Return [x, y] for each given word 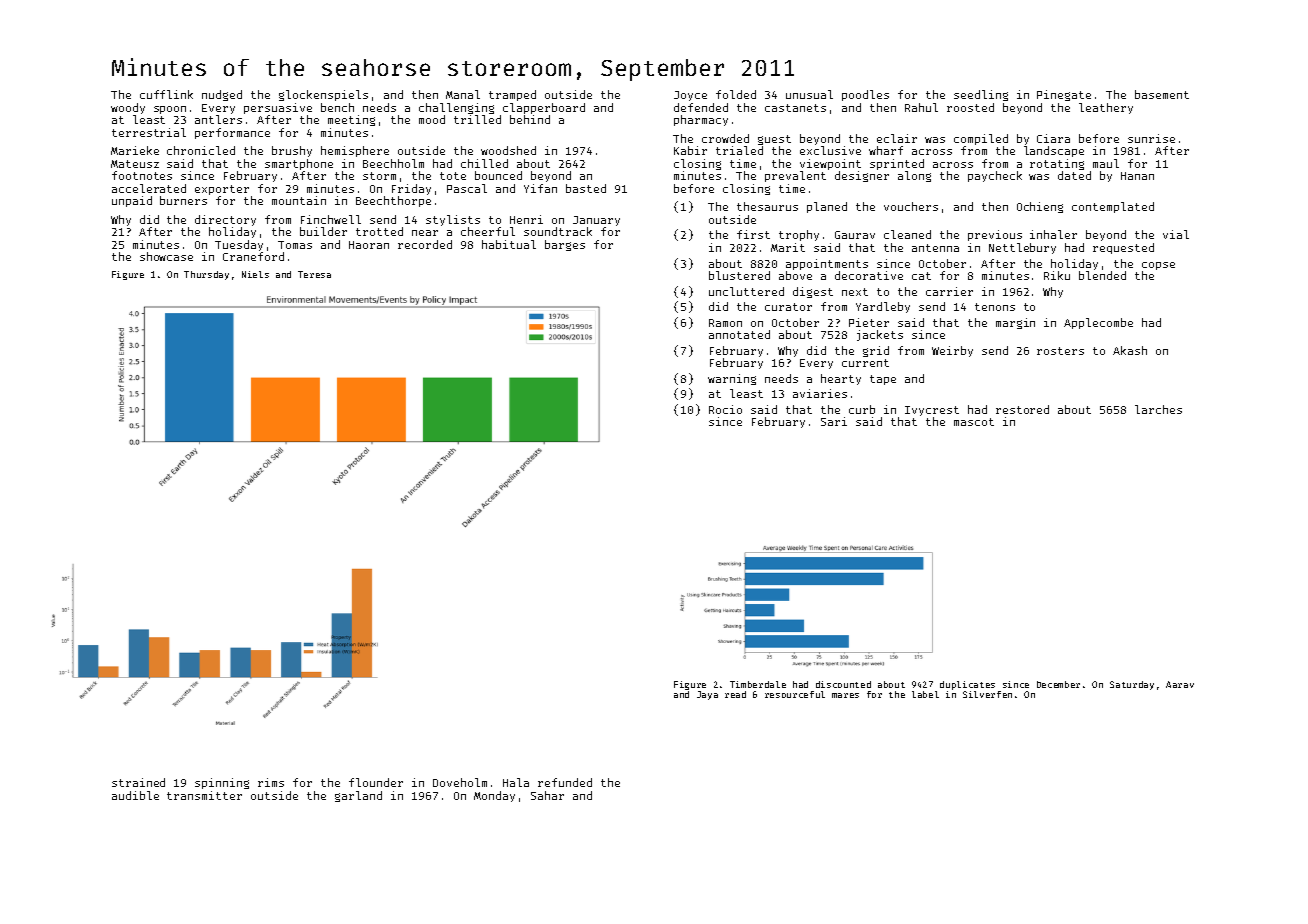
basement [1162, 94]
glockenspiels [323, 95]
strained [138, 782]
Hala [516, 782]
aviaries [820, 393]
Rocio [725, 409]
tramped [512, 95]
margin [1015, 323]
